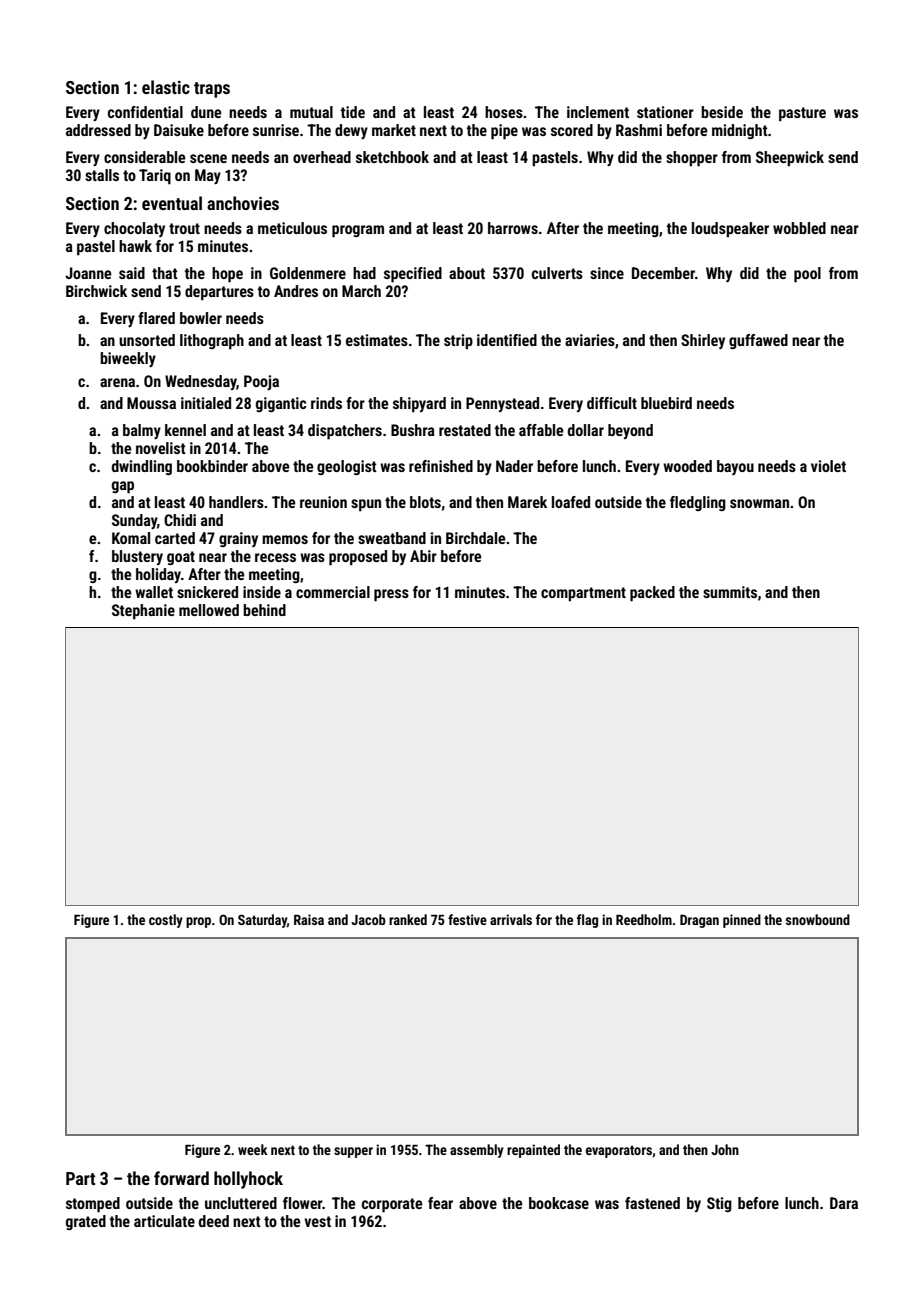 This page has width=924, height=1308. What do you see at coordinates (719, 1204) in the page?
I see `Stig` at bounding box center [719, 1204].
